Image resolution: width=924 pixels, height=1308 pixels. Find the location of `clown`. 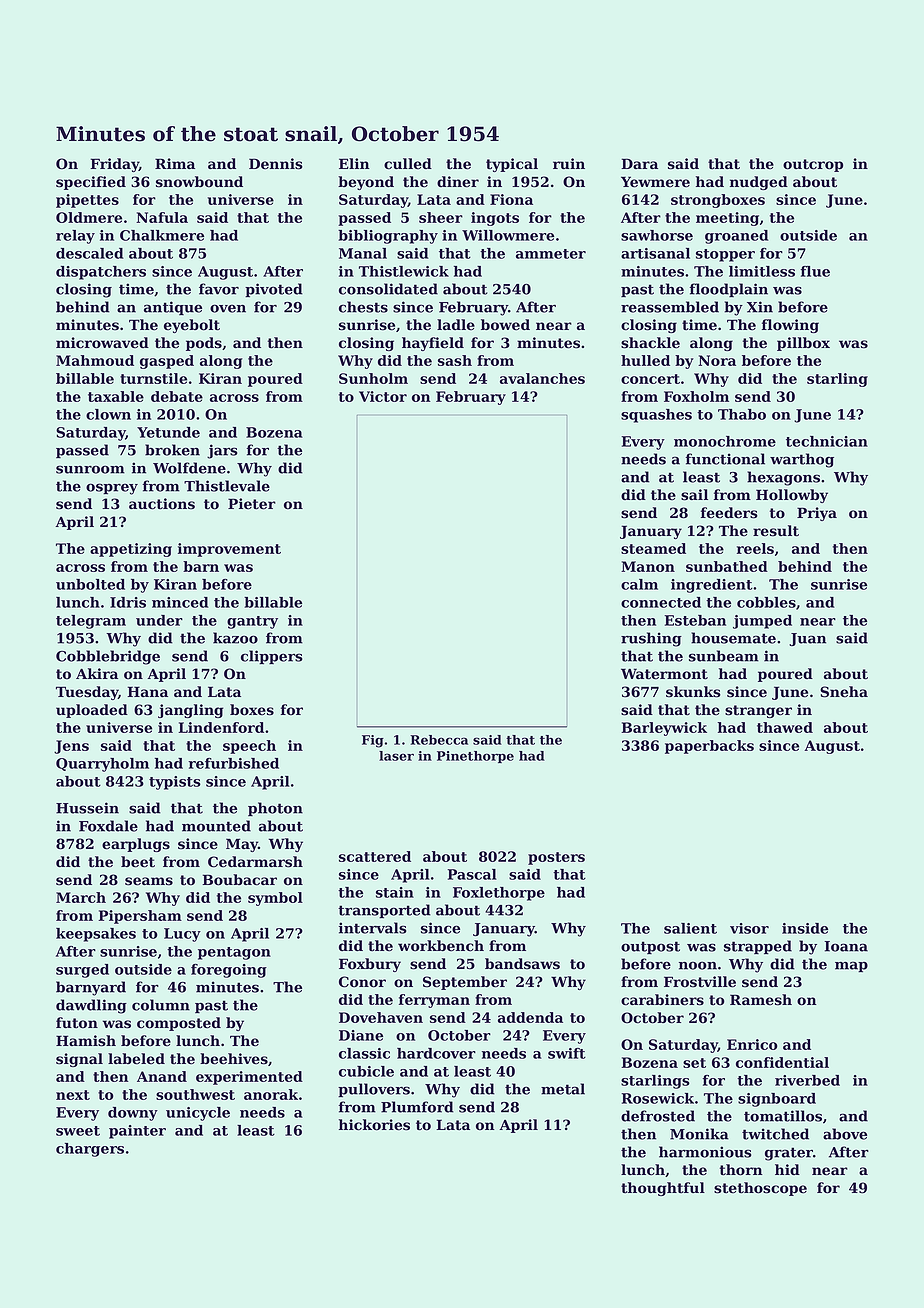

clown is located at coordinates (108, 414).
